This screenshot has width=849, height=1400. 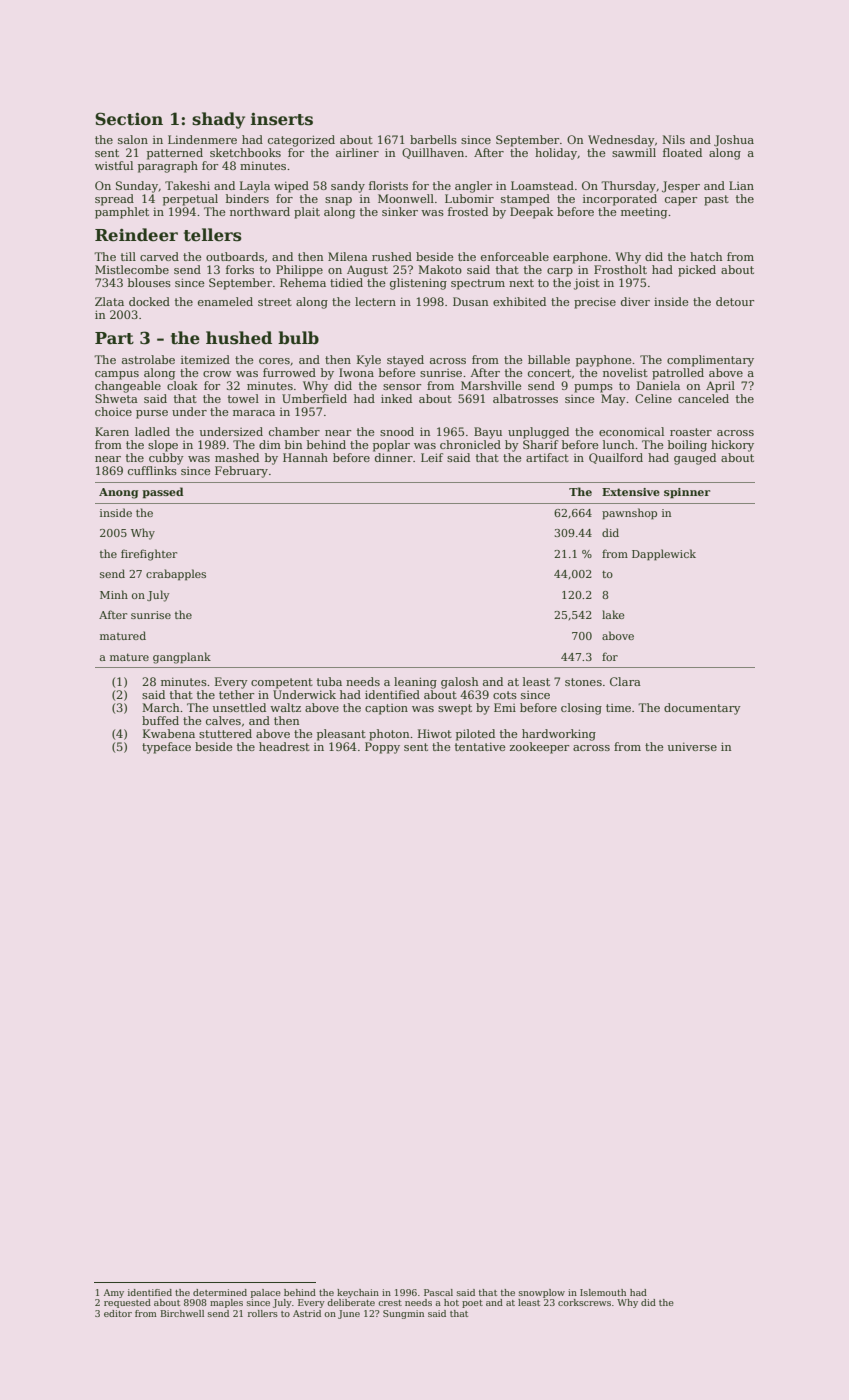 What do you see at coordinates (263, 1313) in the screenshot?
I see `rollers` at bounding box center [263, 1313].
